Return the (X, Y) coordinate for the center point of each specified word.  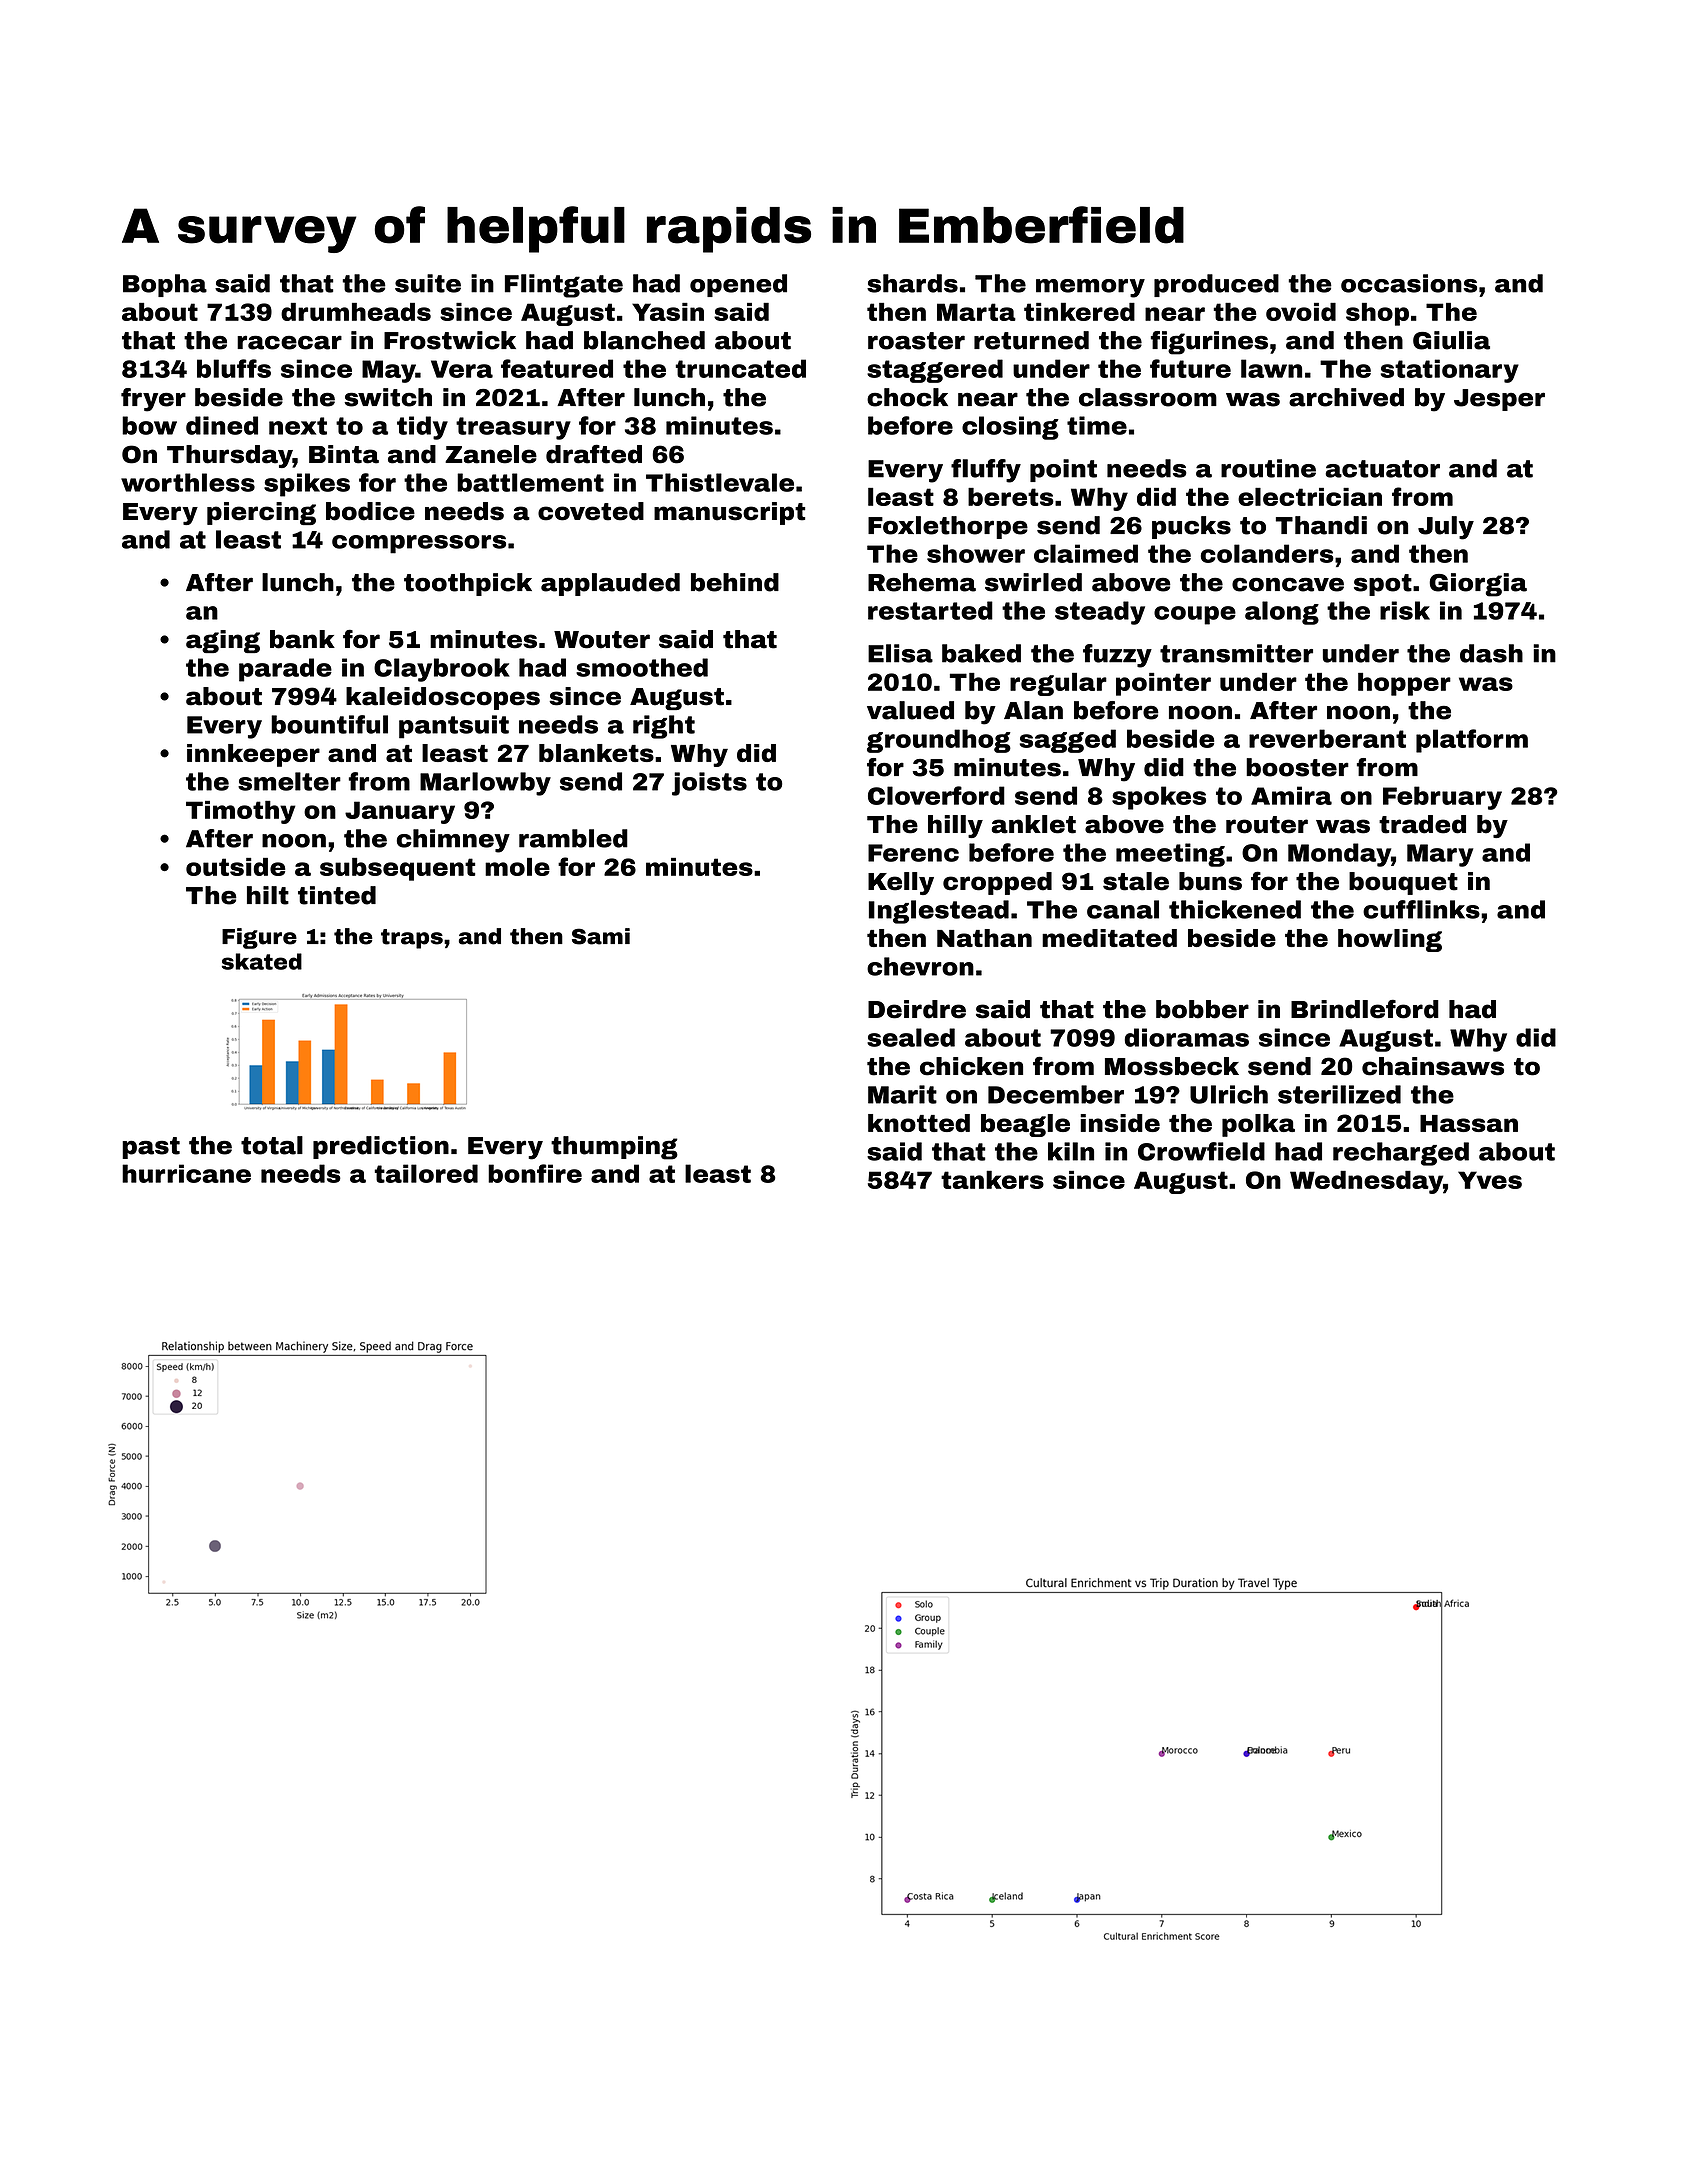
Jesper (1499, 400)
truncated (740, 368)
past (151, 1148)
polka (1258, 1125)
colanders (1267, 553)
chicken (971, 1066)
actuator (1382, 469)
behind (735, 582)
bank (302, 639)
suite (428, 283)
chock (907, 397)
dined (222, 425)
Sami (601, 936)
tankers (992, 1179)
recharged (1401, 1154)
